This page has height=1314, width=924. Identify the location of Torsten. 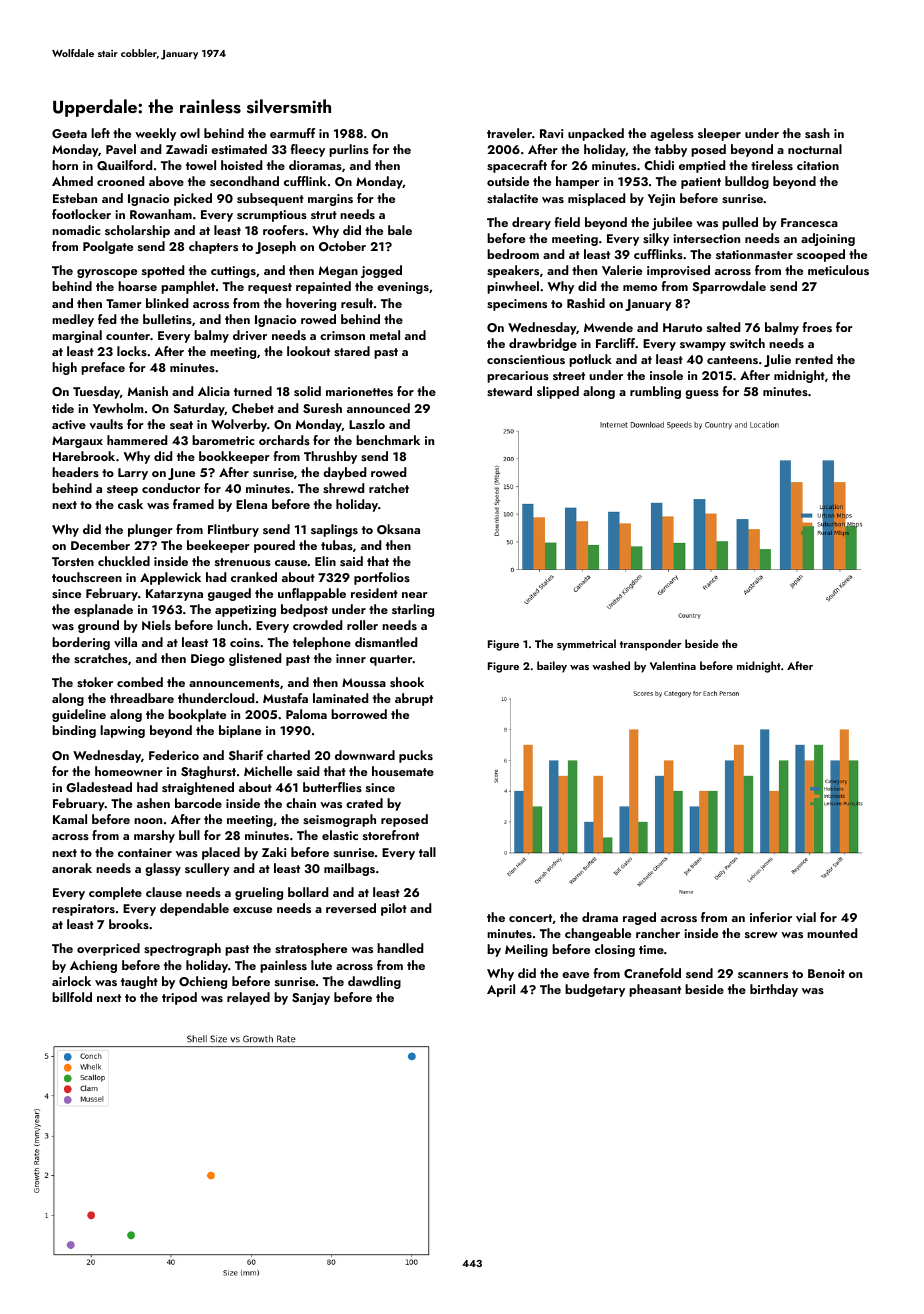
(73, 561).
